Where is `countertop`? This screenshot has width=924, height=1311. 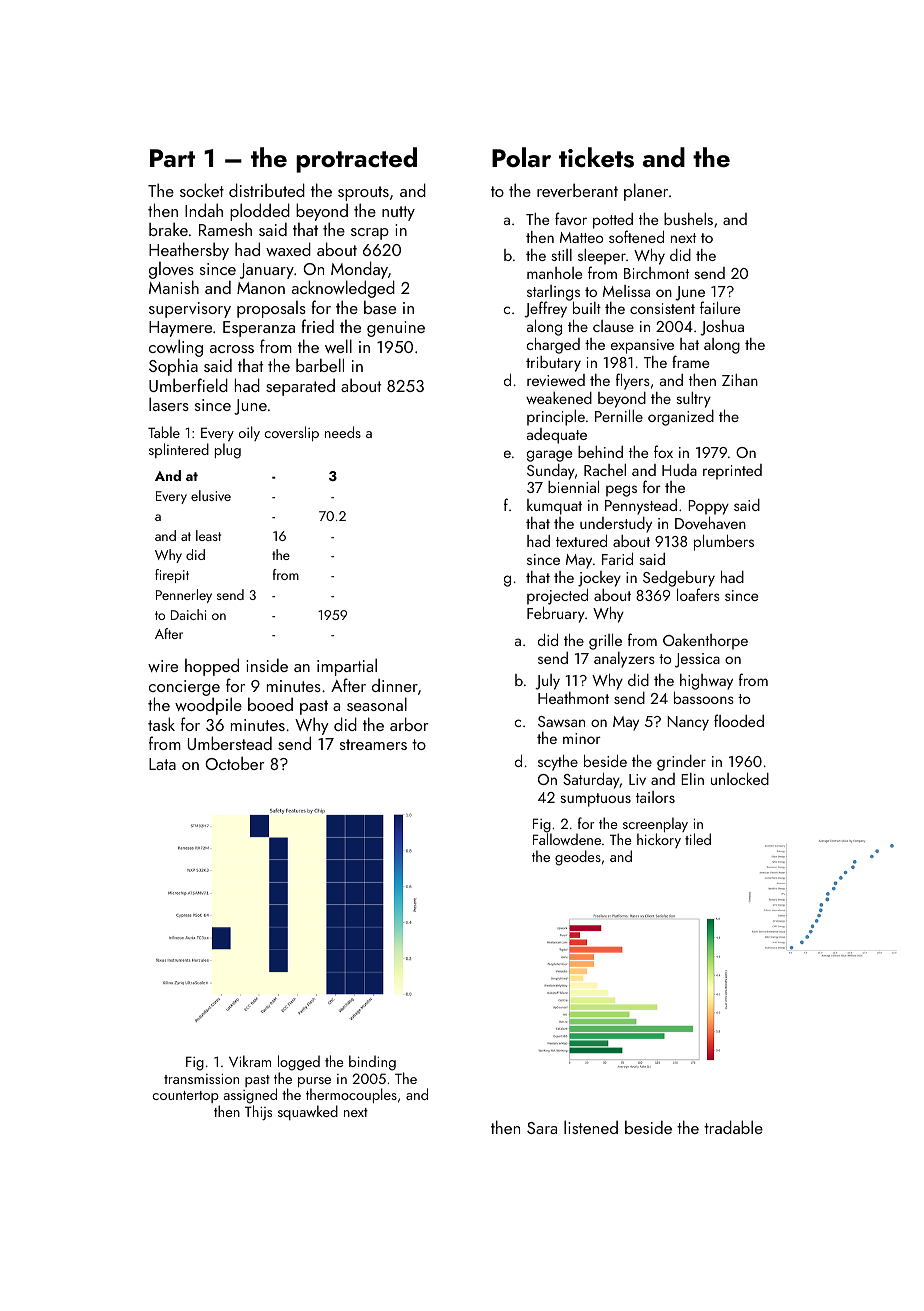
countertop is located at coordinates (185, 1097).
